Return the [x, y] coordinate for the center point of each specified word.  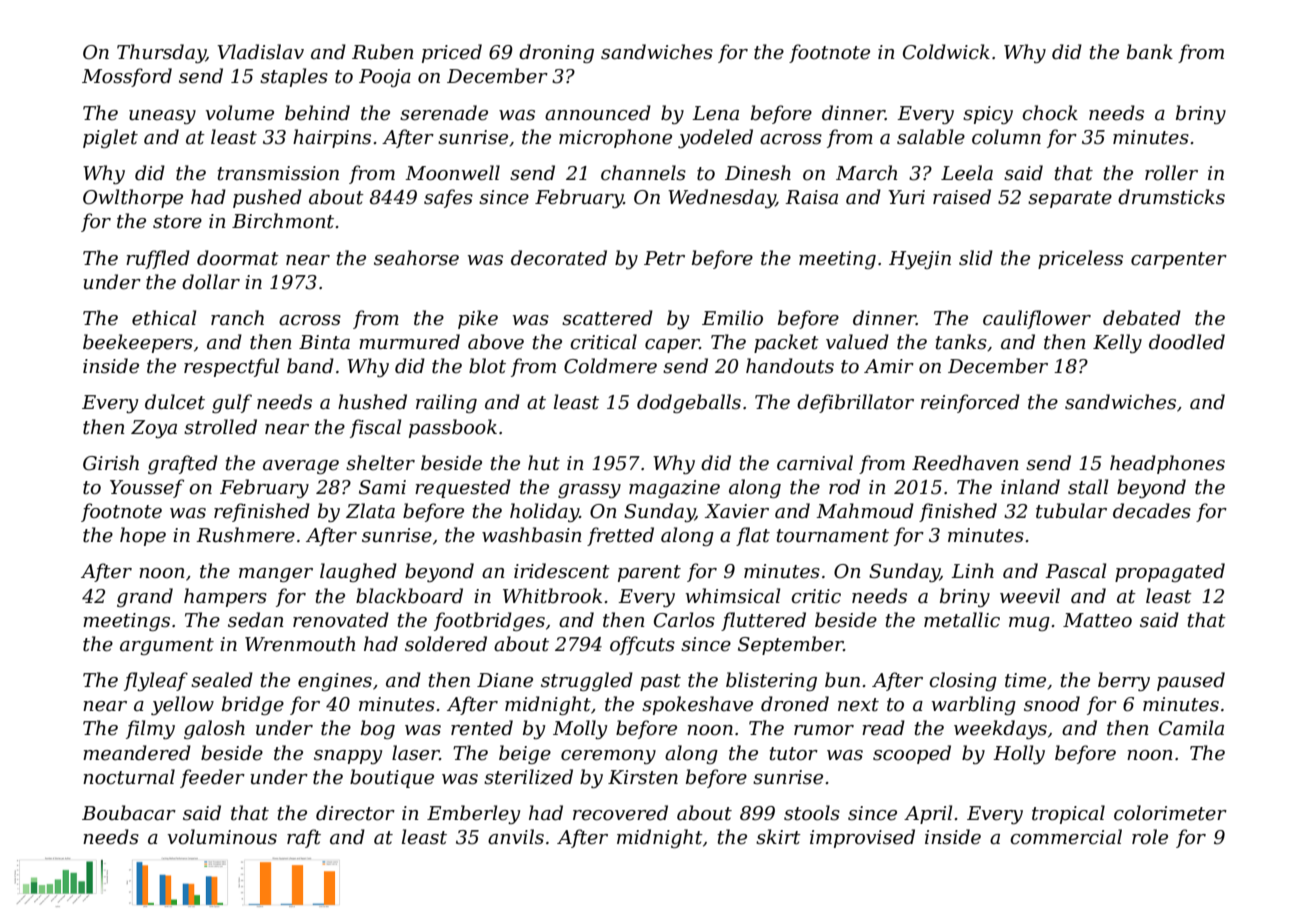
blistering [771, 681]
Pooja [385, 78]
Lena [715, 113]
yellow [182, 705]
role [1150, 837]
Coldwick [946, 52]
